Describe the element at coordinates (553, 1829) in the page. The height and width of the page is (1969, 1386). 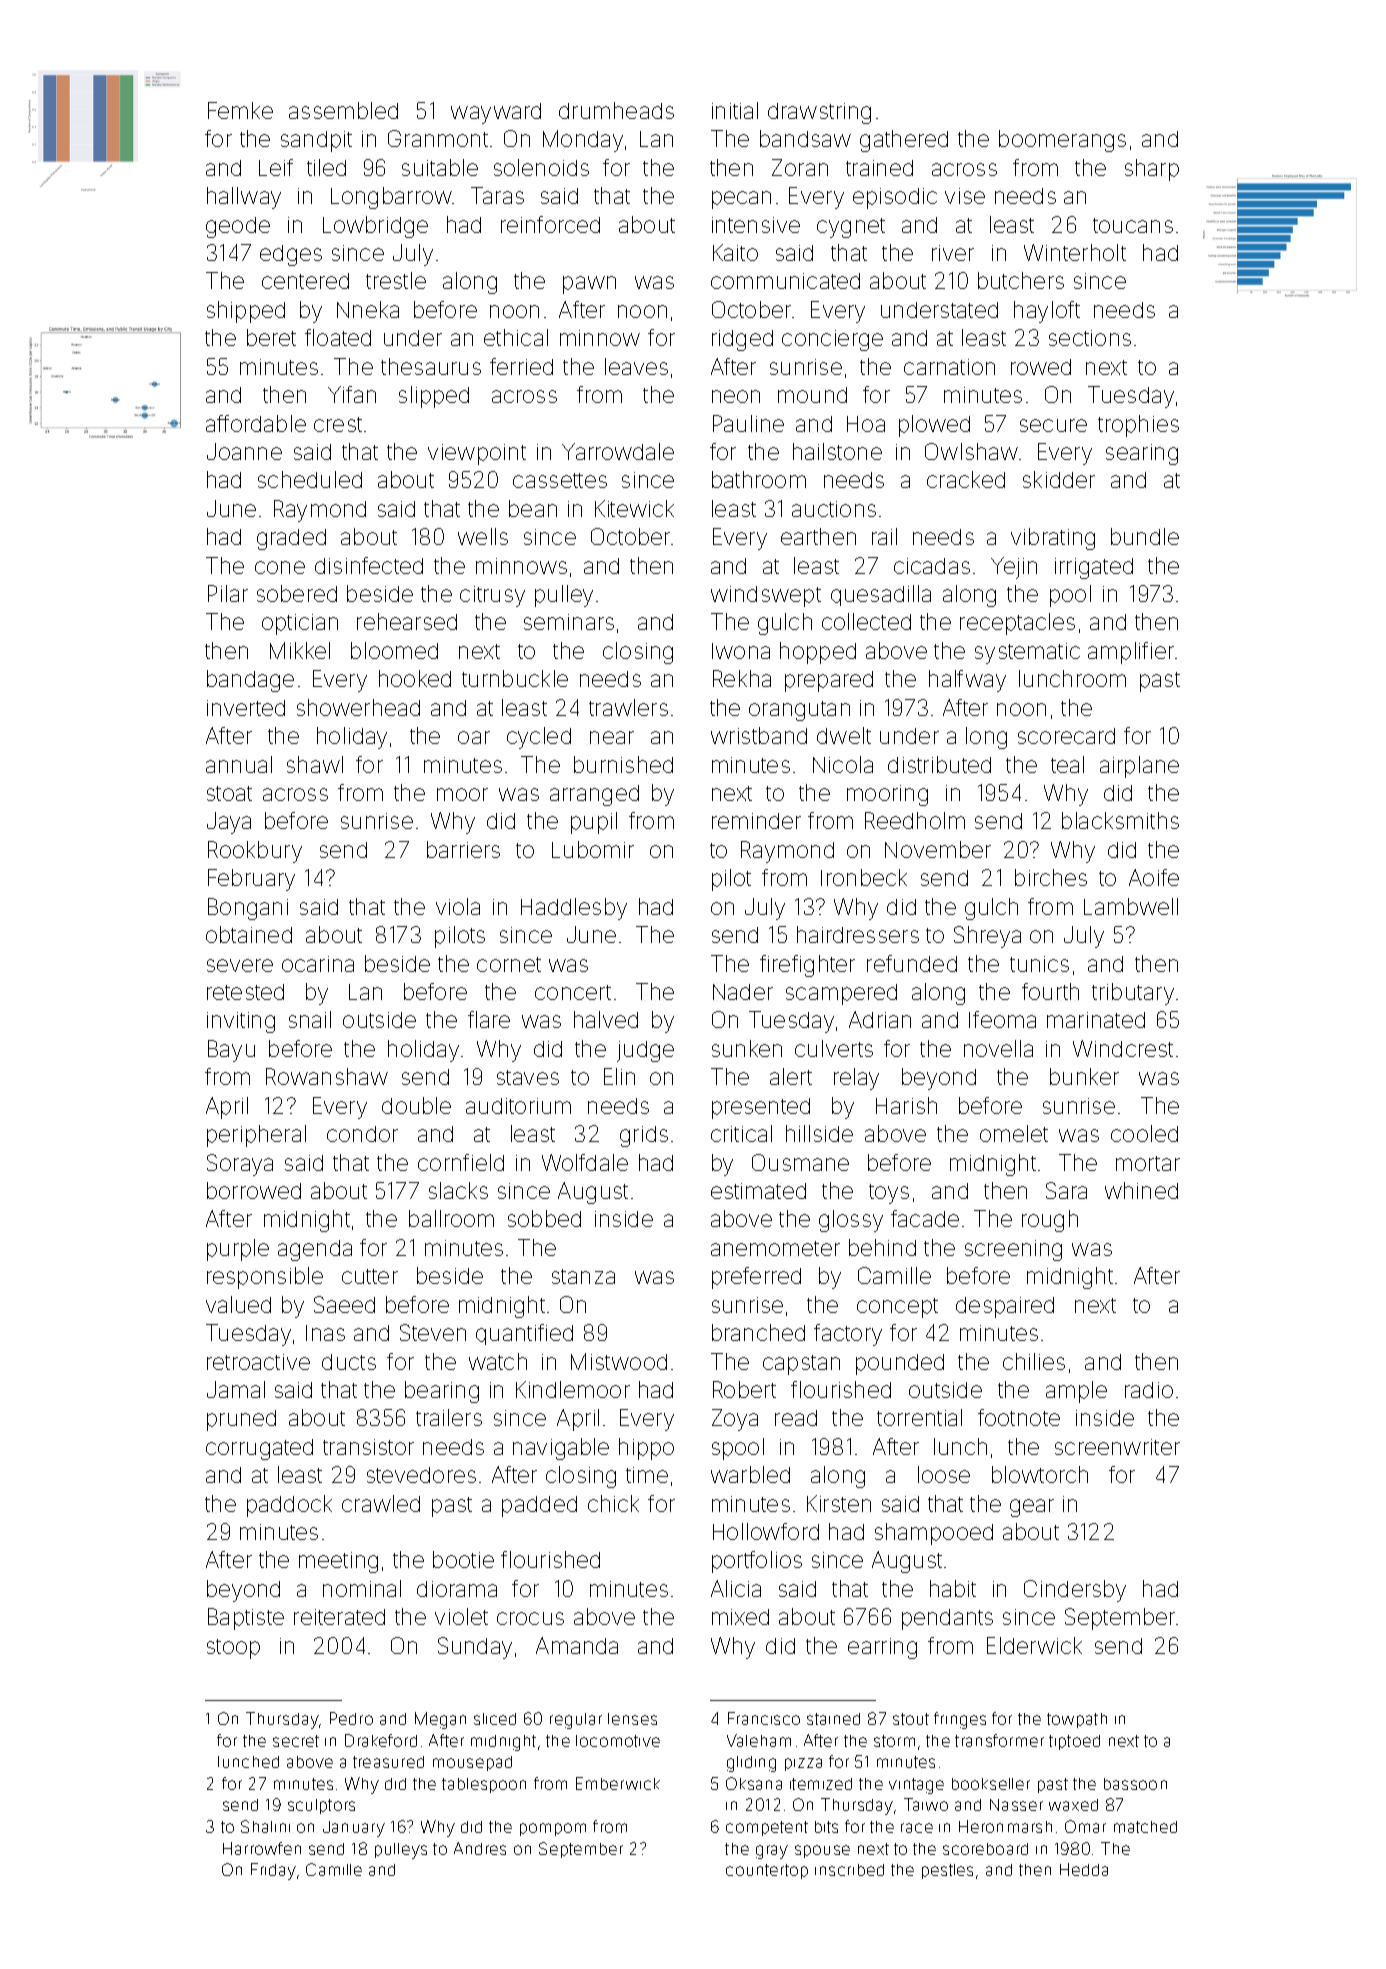
I see `pompom` at that location.
